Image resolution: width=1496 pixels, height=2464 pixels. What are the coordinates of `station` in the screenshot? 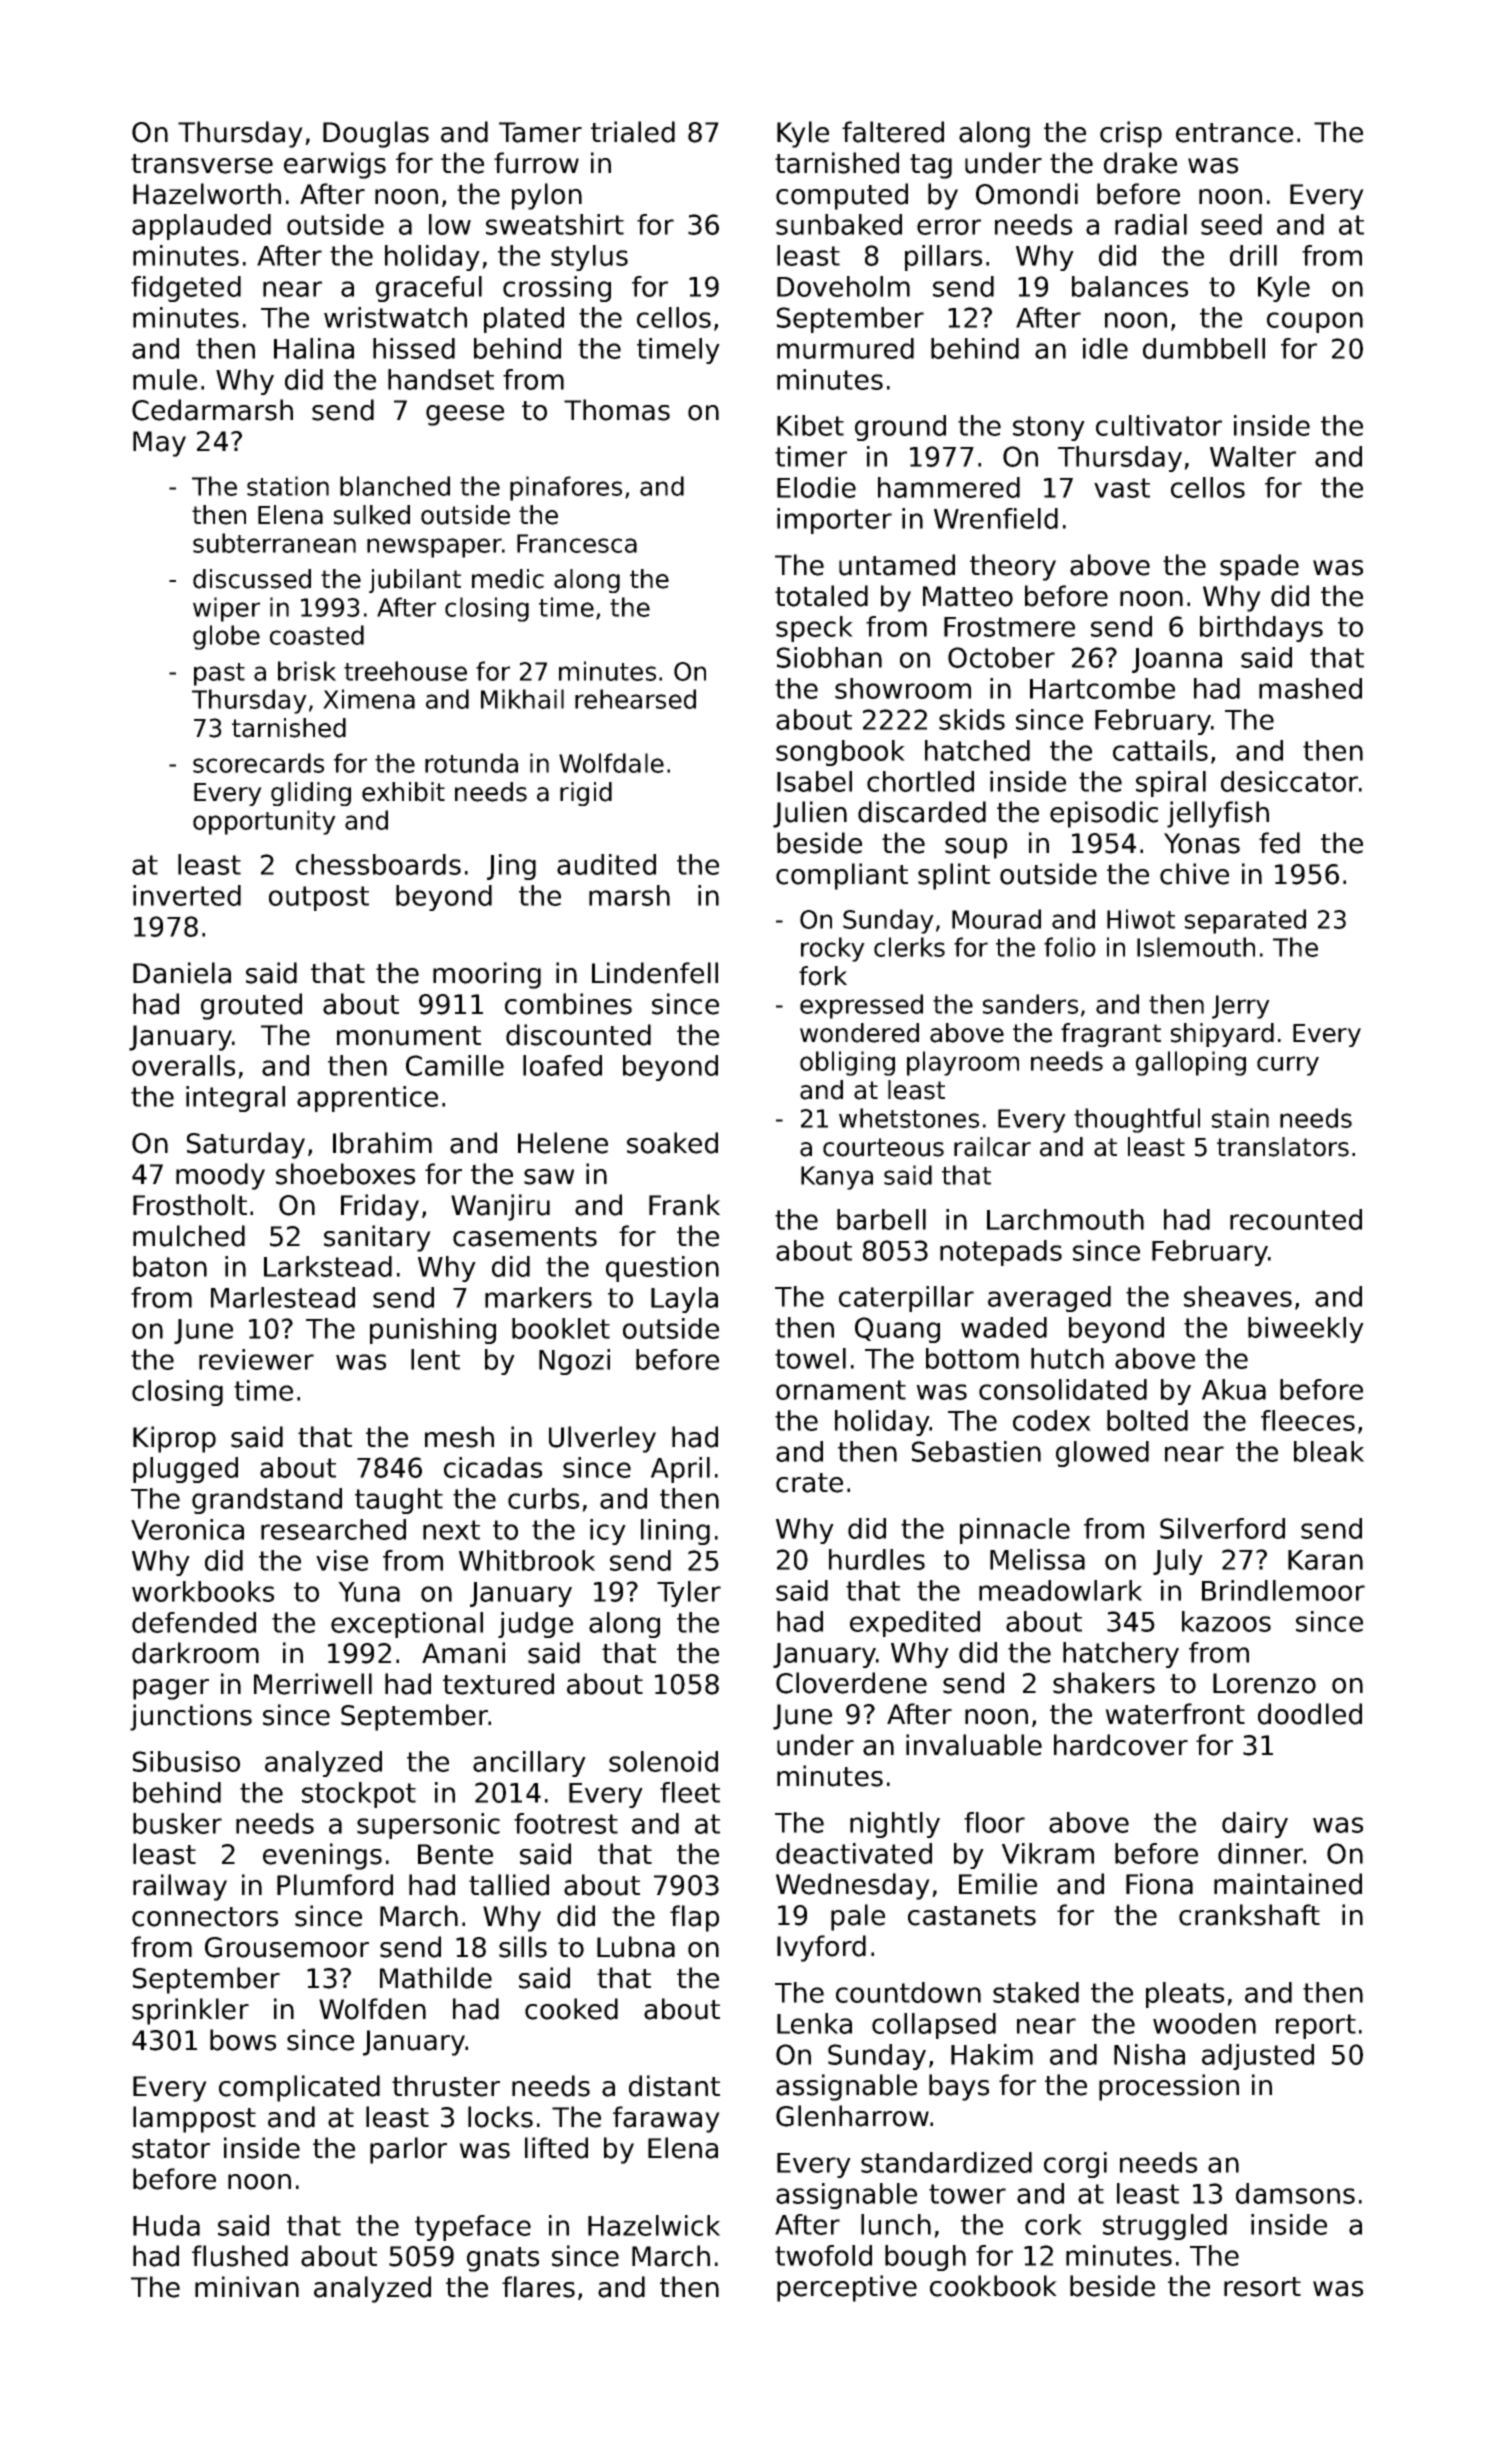 It's located at (288, 486).
